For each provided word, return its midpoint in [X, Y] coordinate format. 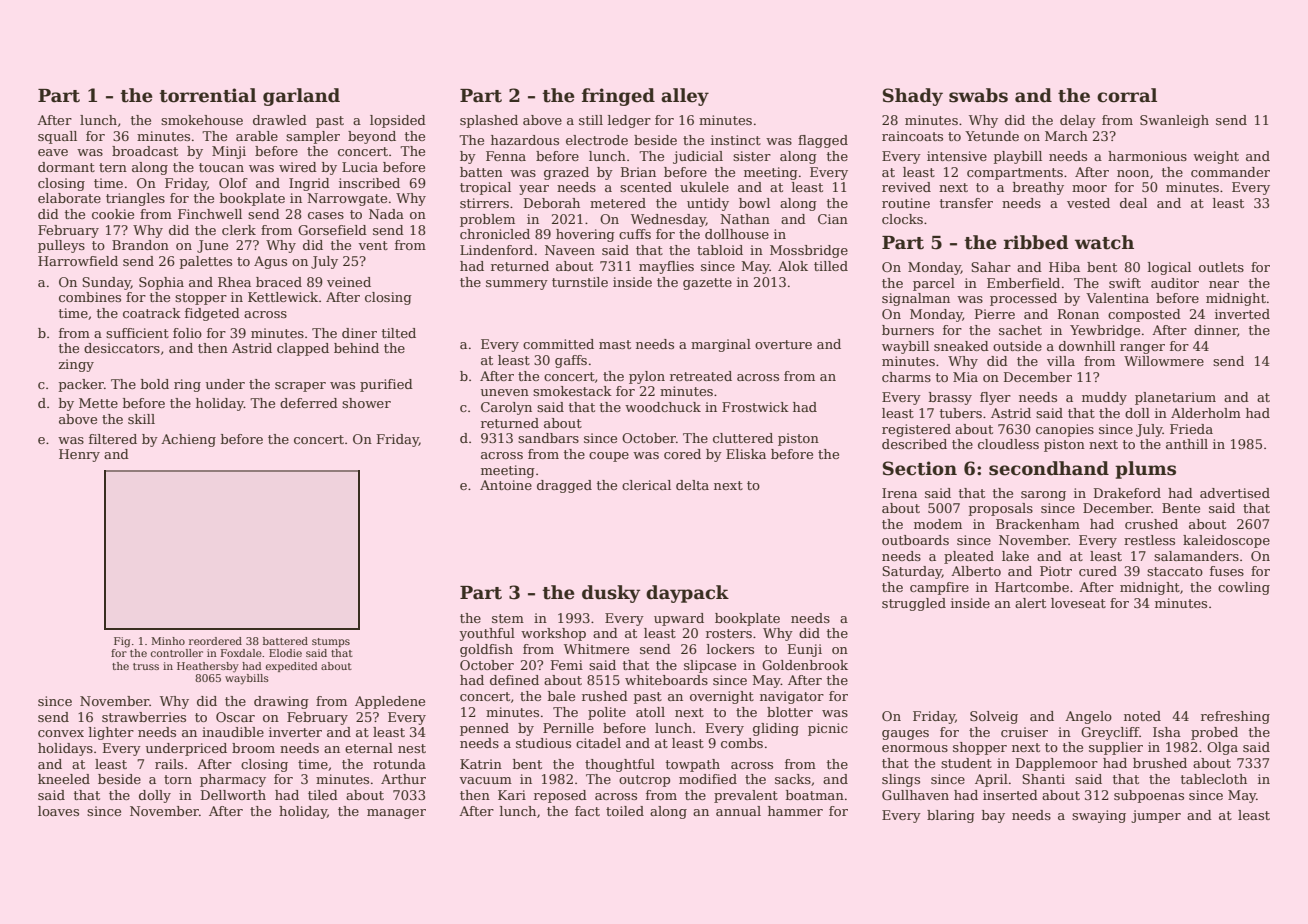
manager [396, 814]
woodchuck [663, 407]
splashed [489, 121]
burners [908, 330]
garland [301, 97]
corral [1127, 95]
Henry [79, 455]
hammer [795, 811]
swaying [1099, 816]
